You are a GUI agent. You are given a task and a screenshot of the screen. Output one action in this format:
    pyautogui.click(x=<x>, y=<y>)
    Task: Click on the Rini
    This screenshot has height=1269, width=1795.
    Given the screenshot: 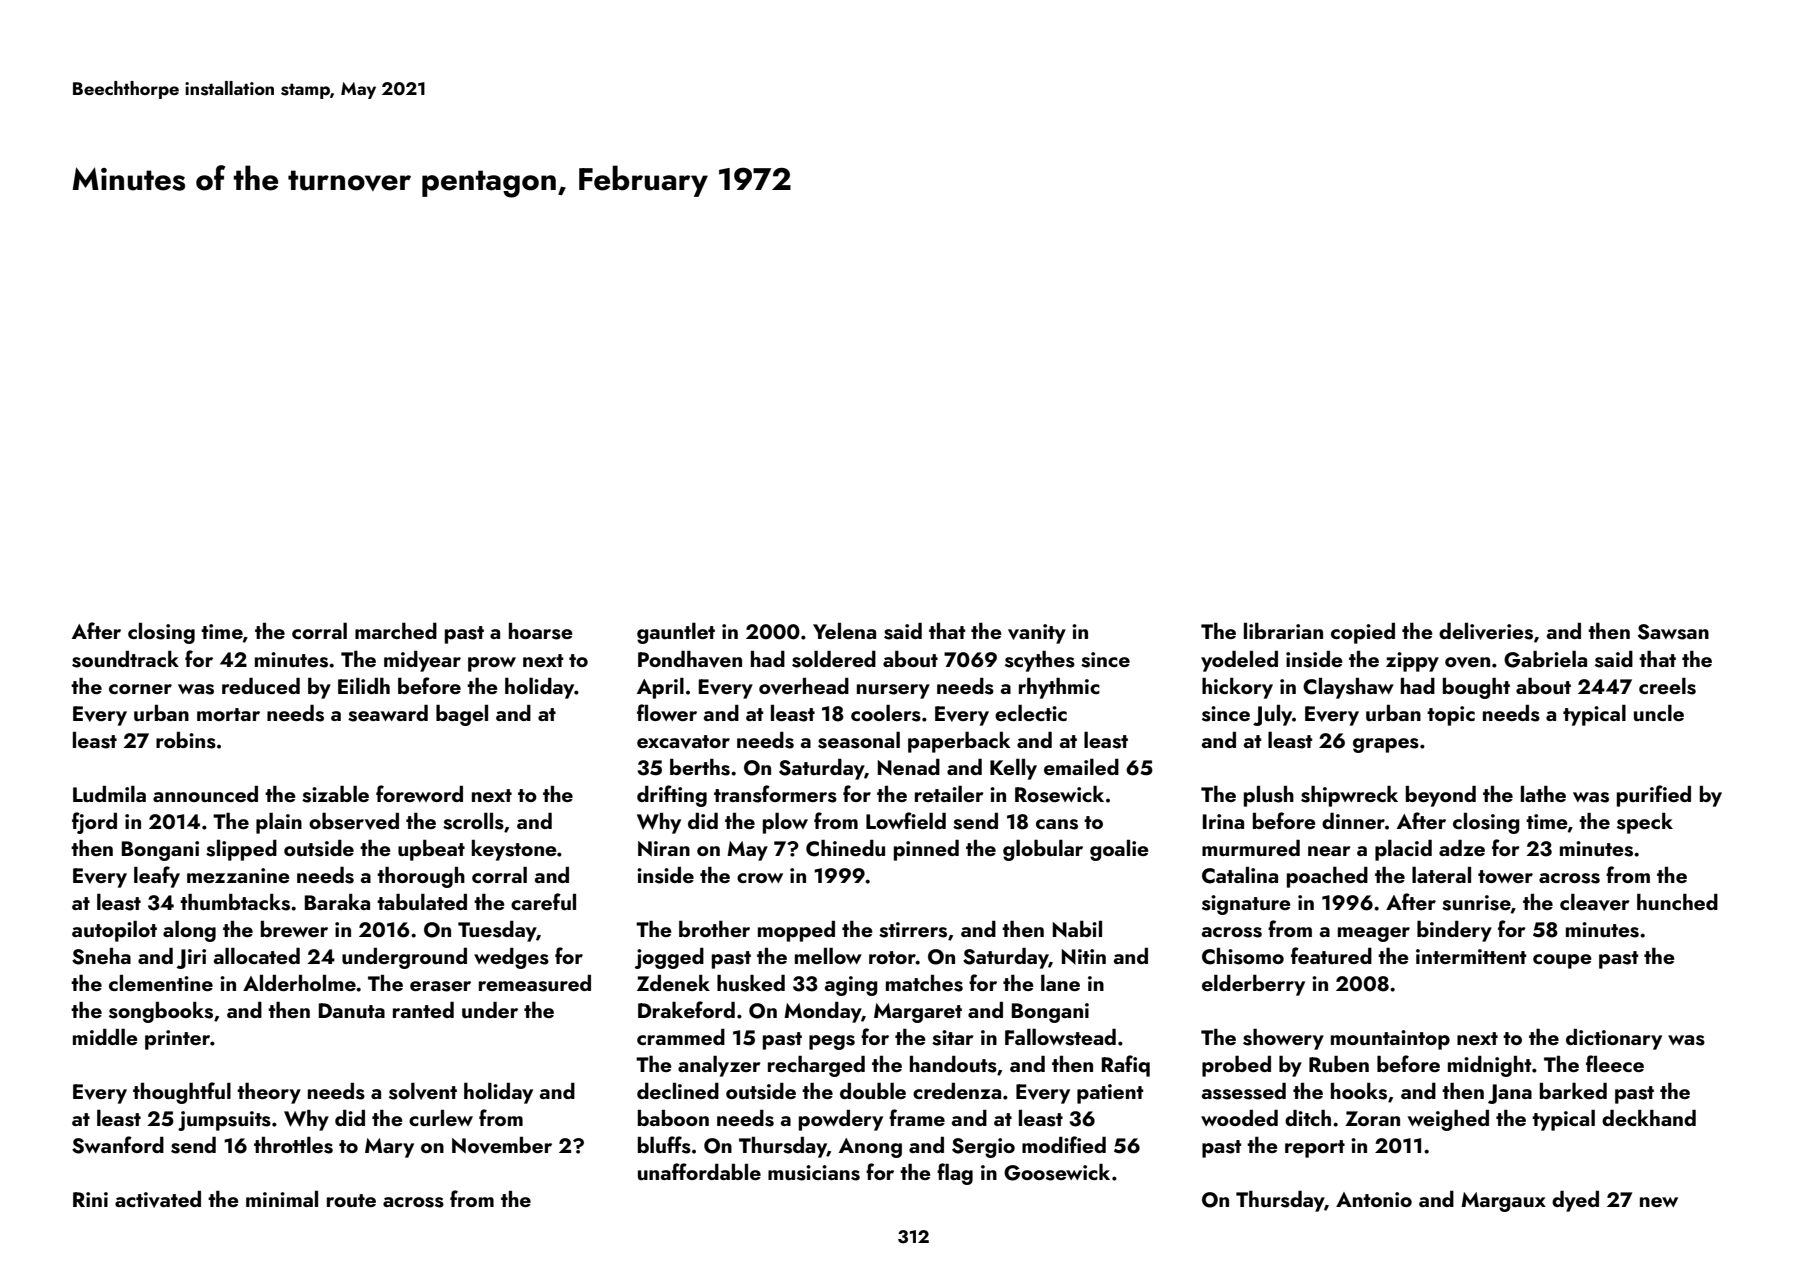 What is the action you would take?
    pyautogui.click(x=90, y=1199)
